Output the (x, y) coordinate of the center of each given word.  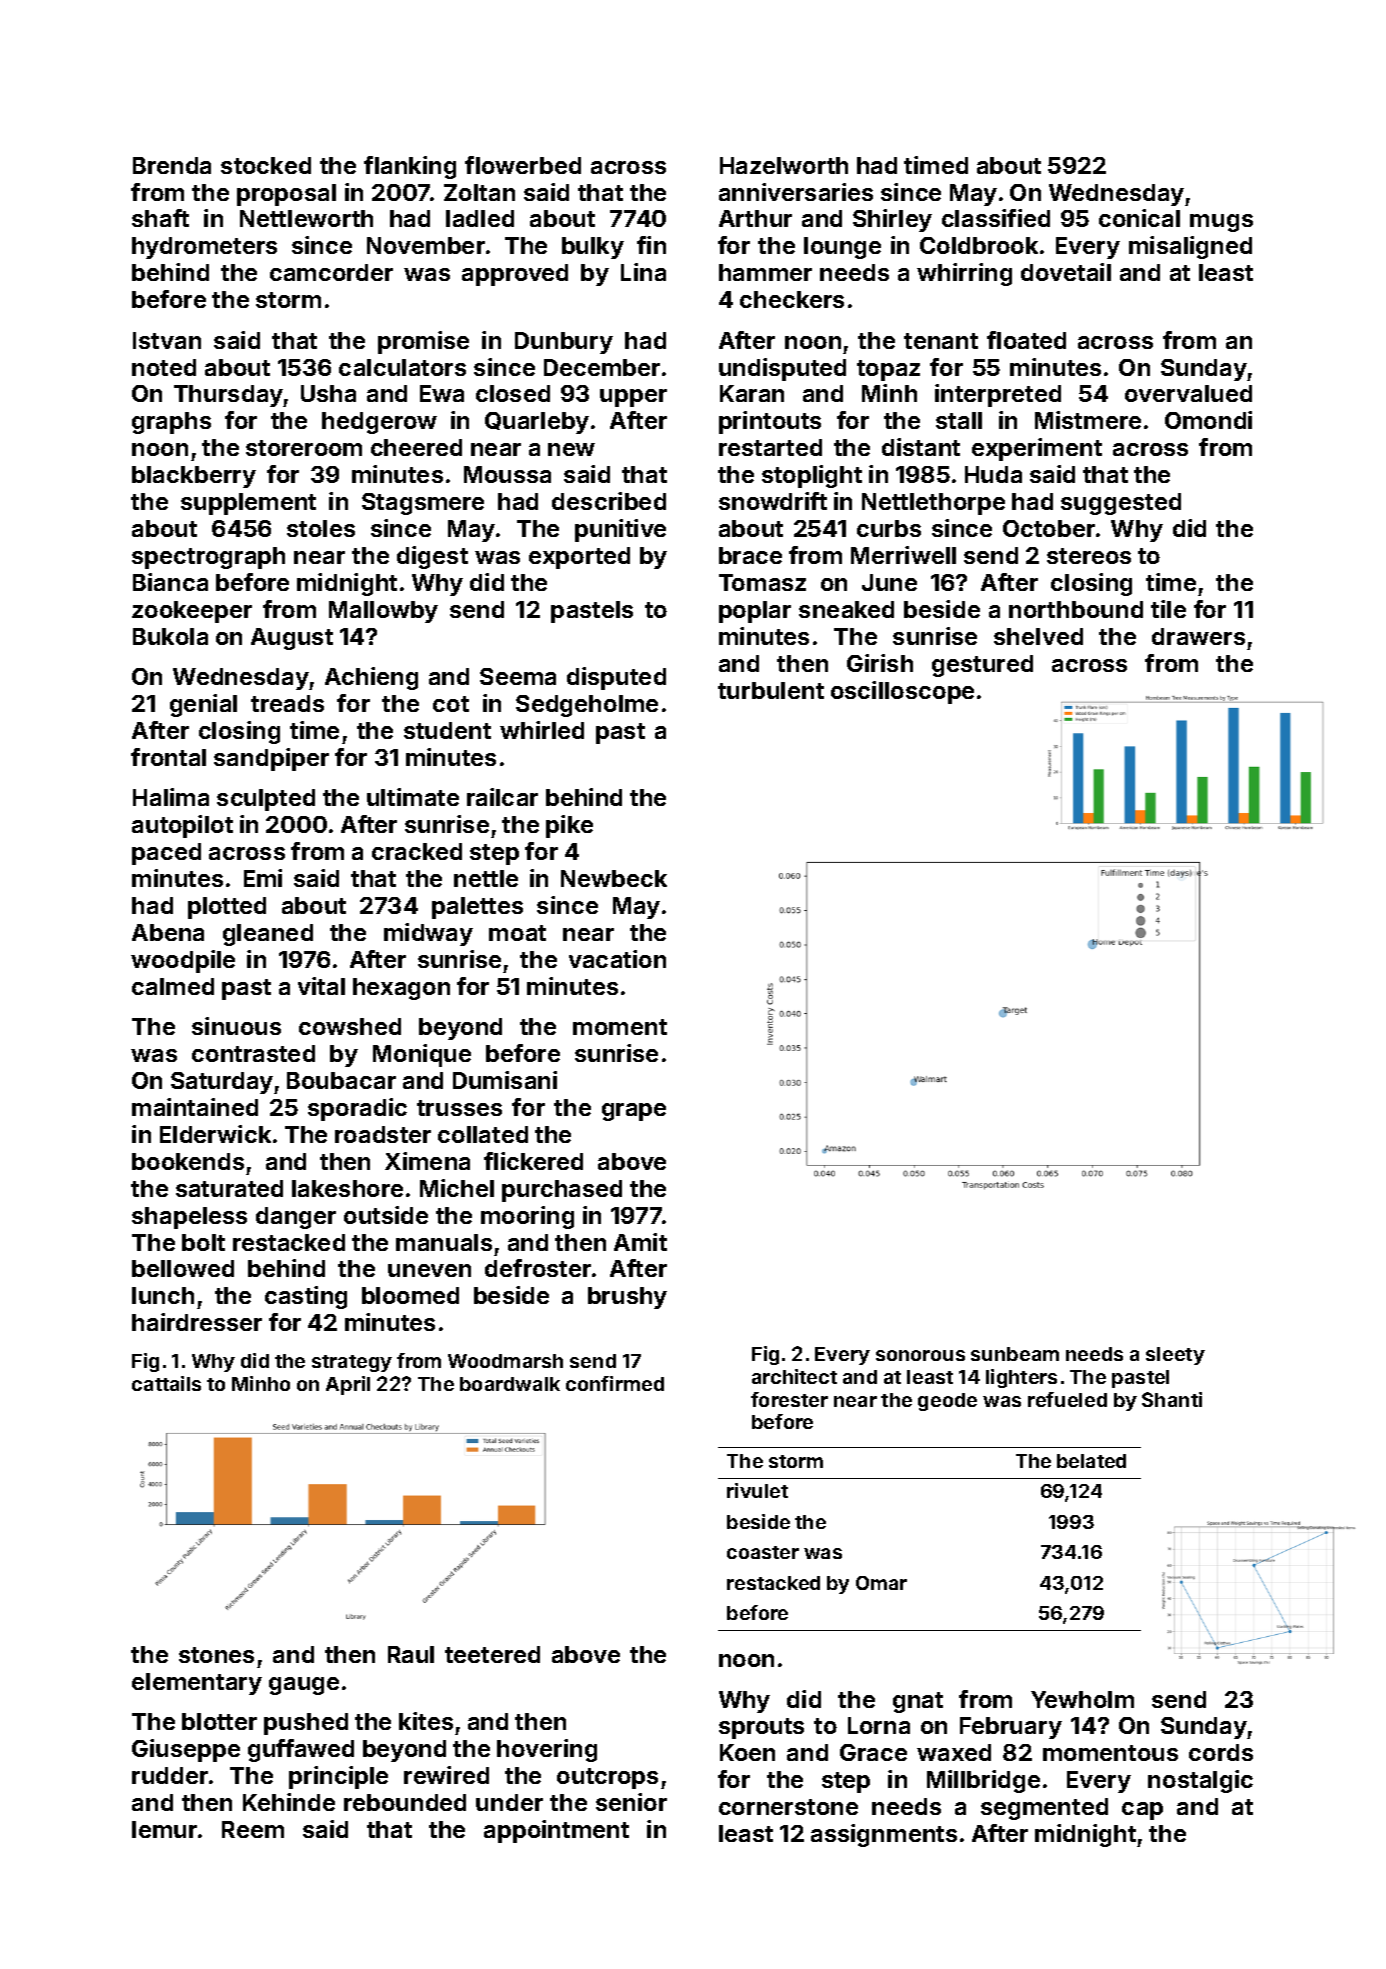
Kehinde (289, 1802)
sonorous (920, 1355)
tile (1168, 609)
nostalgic (1200, 1781)
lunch (163, 1295)
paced (166, 854)
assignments (884, 1835)
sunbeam (1015, 1354)
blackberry (194, 477)
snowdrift (773, 501)
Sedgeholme (587, 706)
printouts (770, 422)
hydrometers (204, 248)
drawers (1198, 636)
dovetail (1066, 272)
